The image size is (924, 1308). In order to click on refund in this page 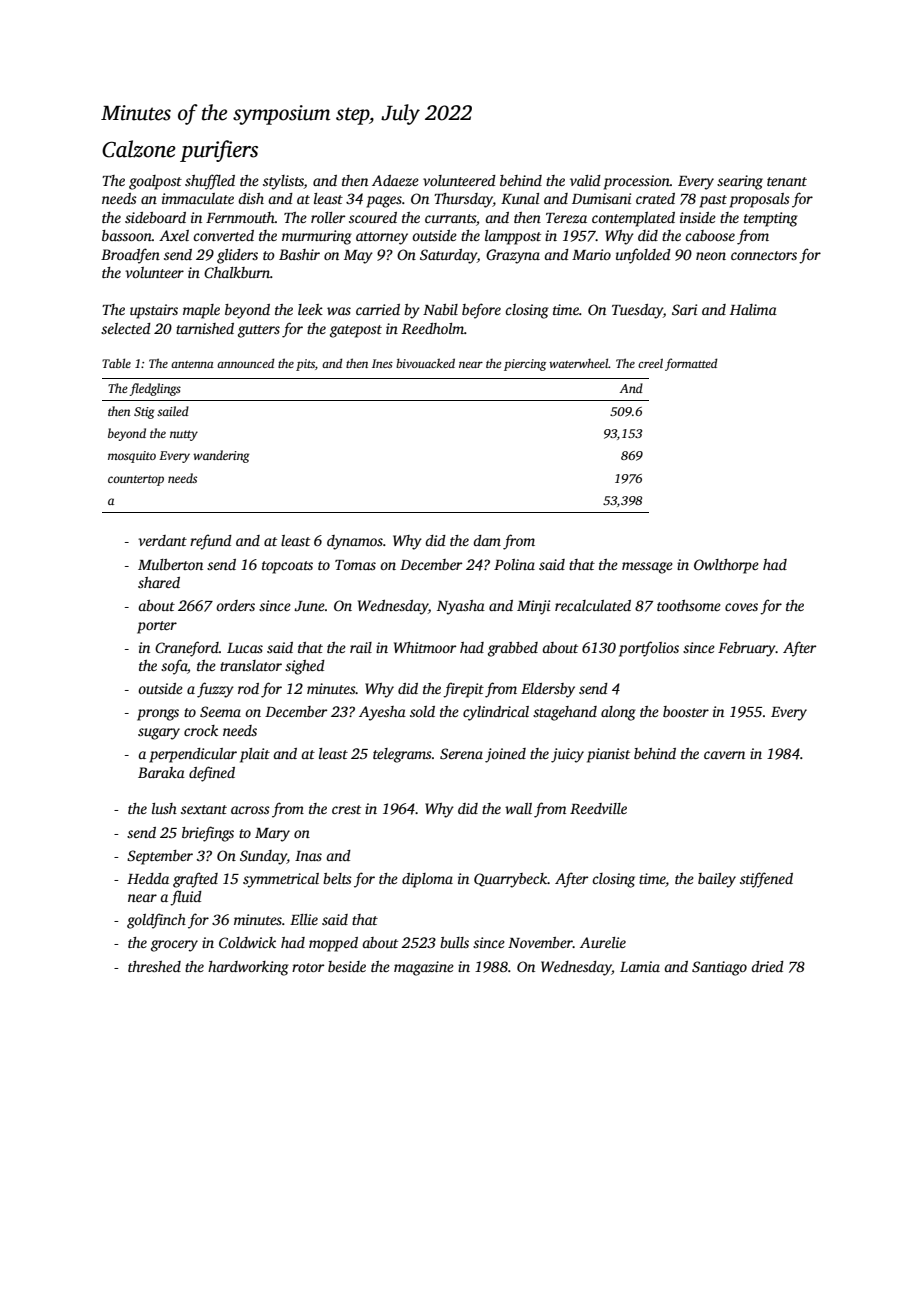, I will do `click(211, 542)`.
